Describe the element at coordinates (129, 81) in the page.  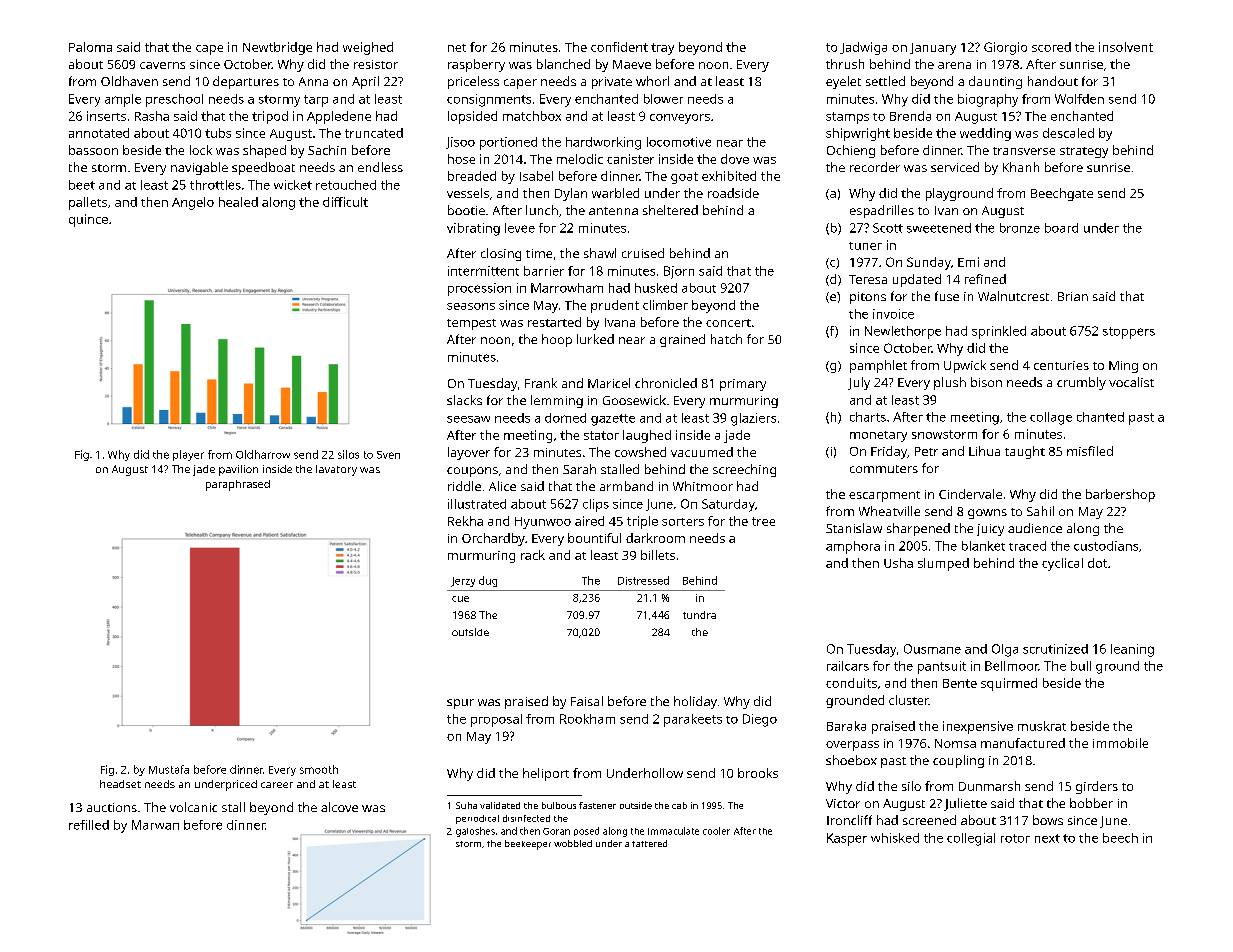
I see `Oldhaven` at that location.
